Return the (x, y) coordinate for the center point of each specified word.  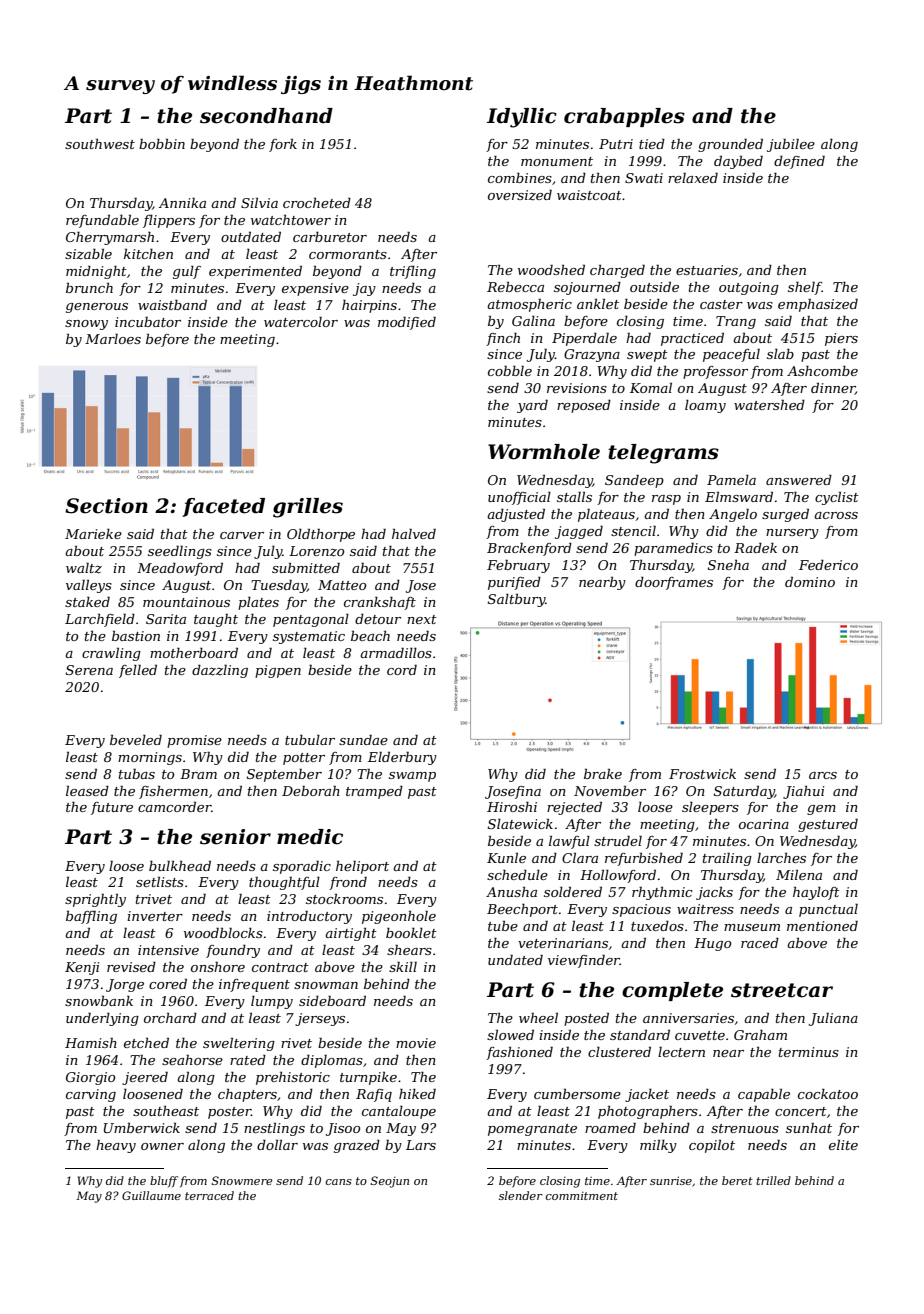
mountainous (186, 602)
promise (194, 741)
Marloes (113, 339)
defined (799, 162)
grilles (308, 508)
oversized (520, 195)
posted (586, 1019)
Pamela (731, 480)
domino (810, 582)
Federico (828, 565)
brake (603, 774)
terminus (809, 1052)
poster (229, 1113)
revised (131, 967)
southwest (100, 144)
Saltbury (516, 600)
